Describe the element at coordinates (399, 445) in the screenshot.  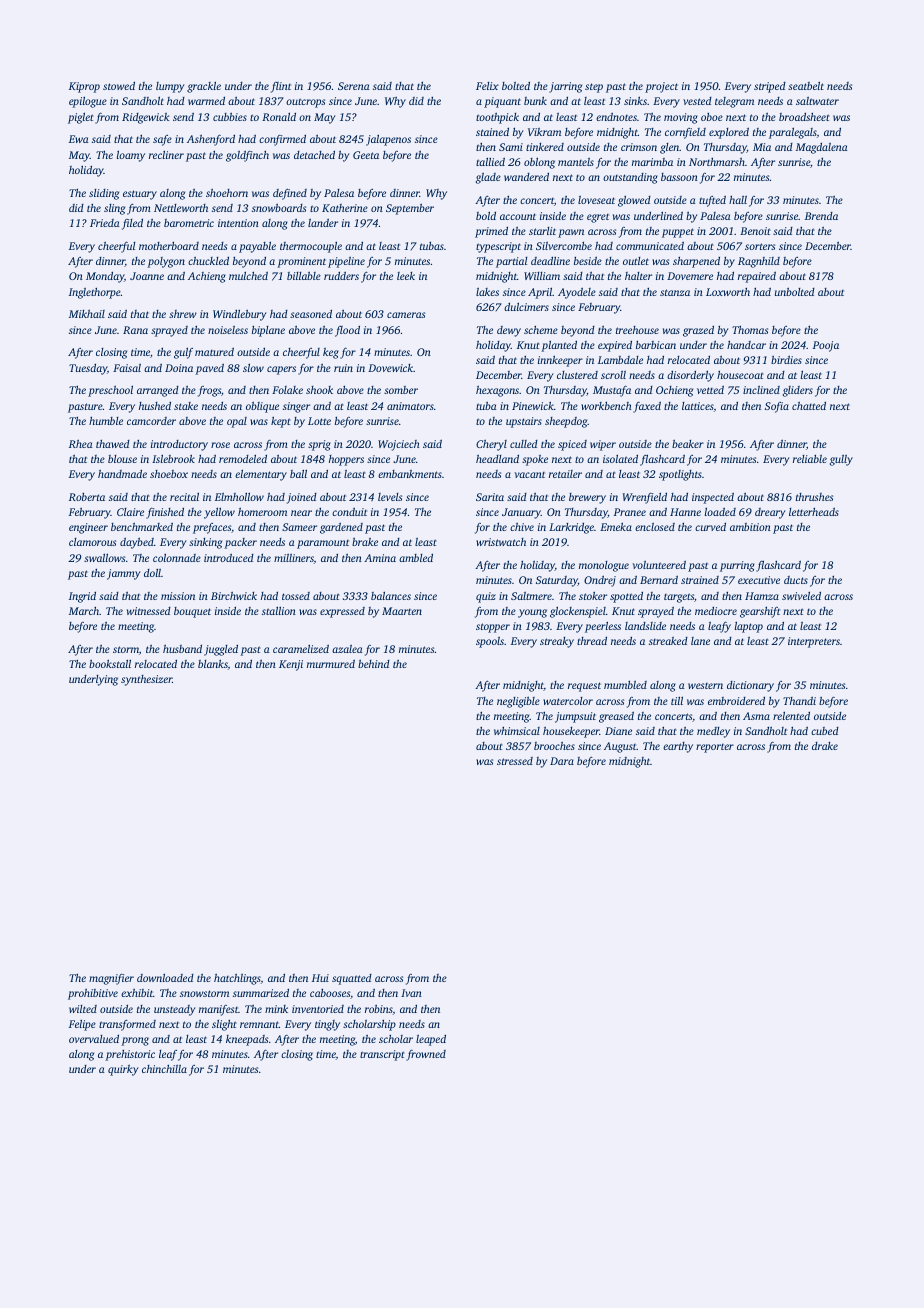
I see `Wojciech` at that location.
